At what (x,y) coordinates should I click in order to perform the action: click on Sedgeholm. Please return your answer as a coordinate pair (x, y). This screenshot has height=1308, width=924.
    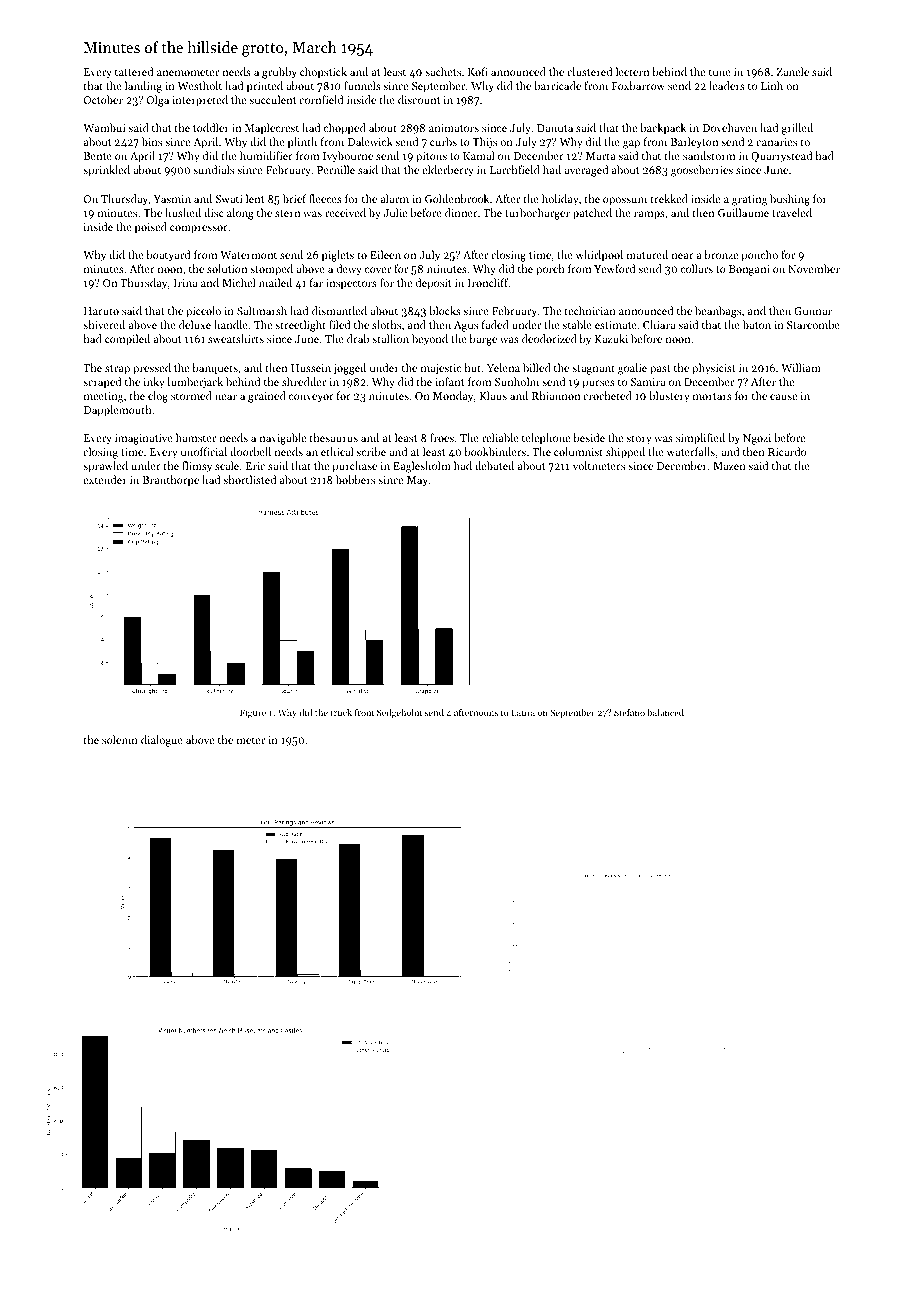
    Looking at the image, I should click on (399, 713).
